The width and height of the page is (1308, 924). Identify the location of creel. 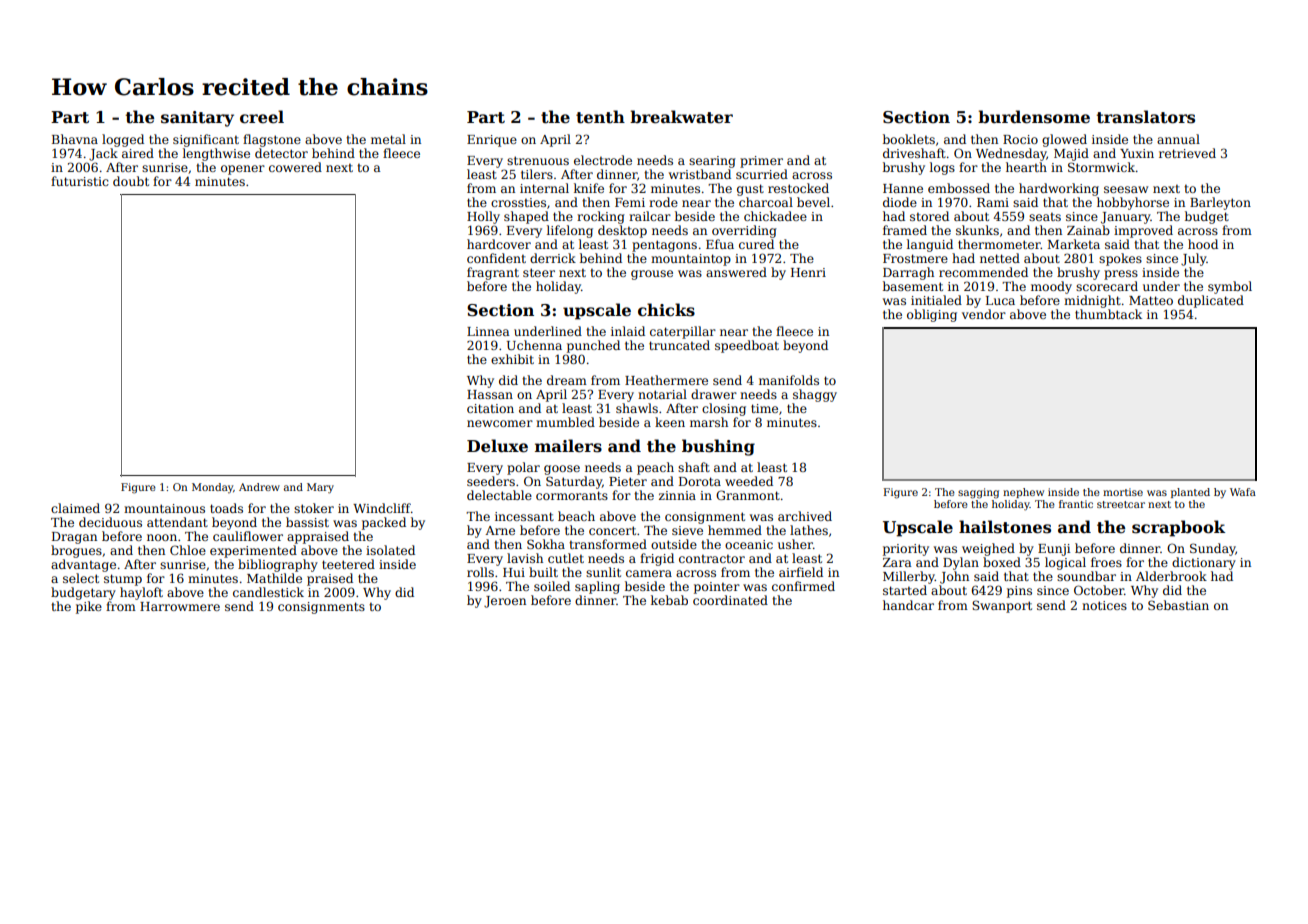
(262, 117).
